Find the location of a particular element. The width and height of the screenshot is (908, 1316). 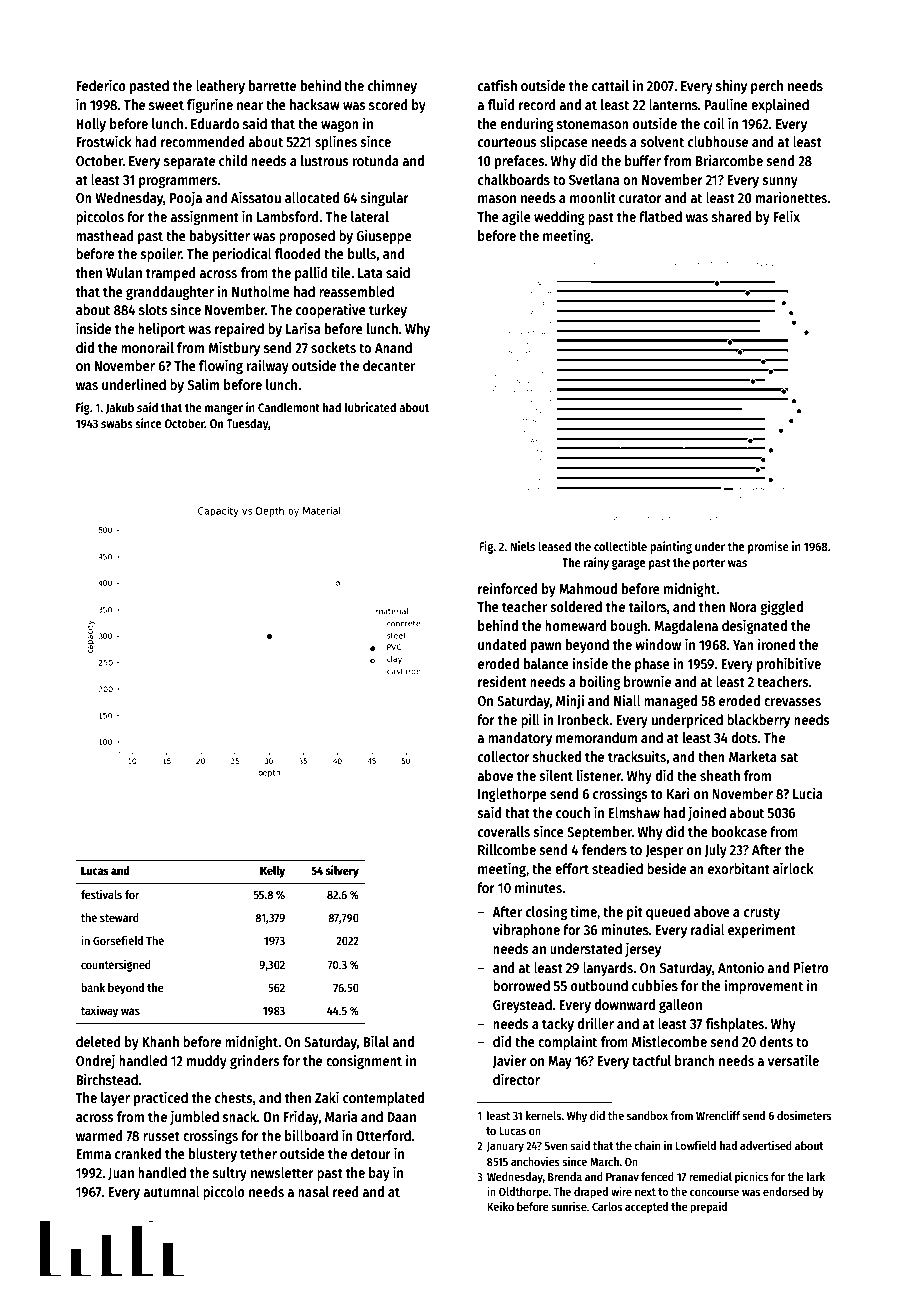

promise is located at coordinates (768, 547).
